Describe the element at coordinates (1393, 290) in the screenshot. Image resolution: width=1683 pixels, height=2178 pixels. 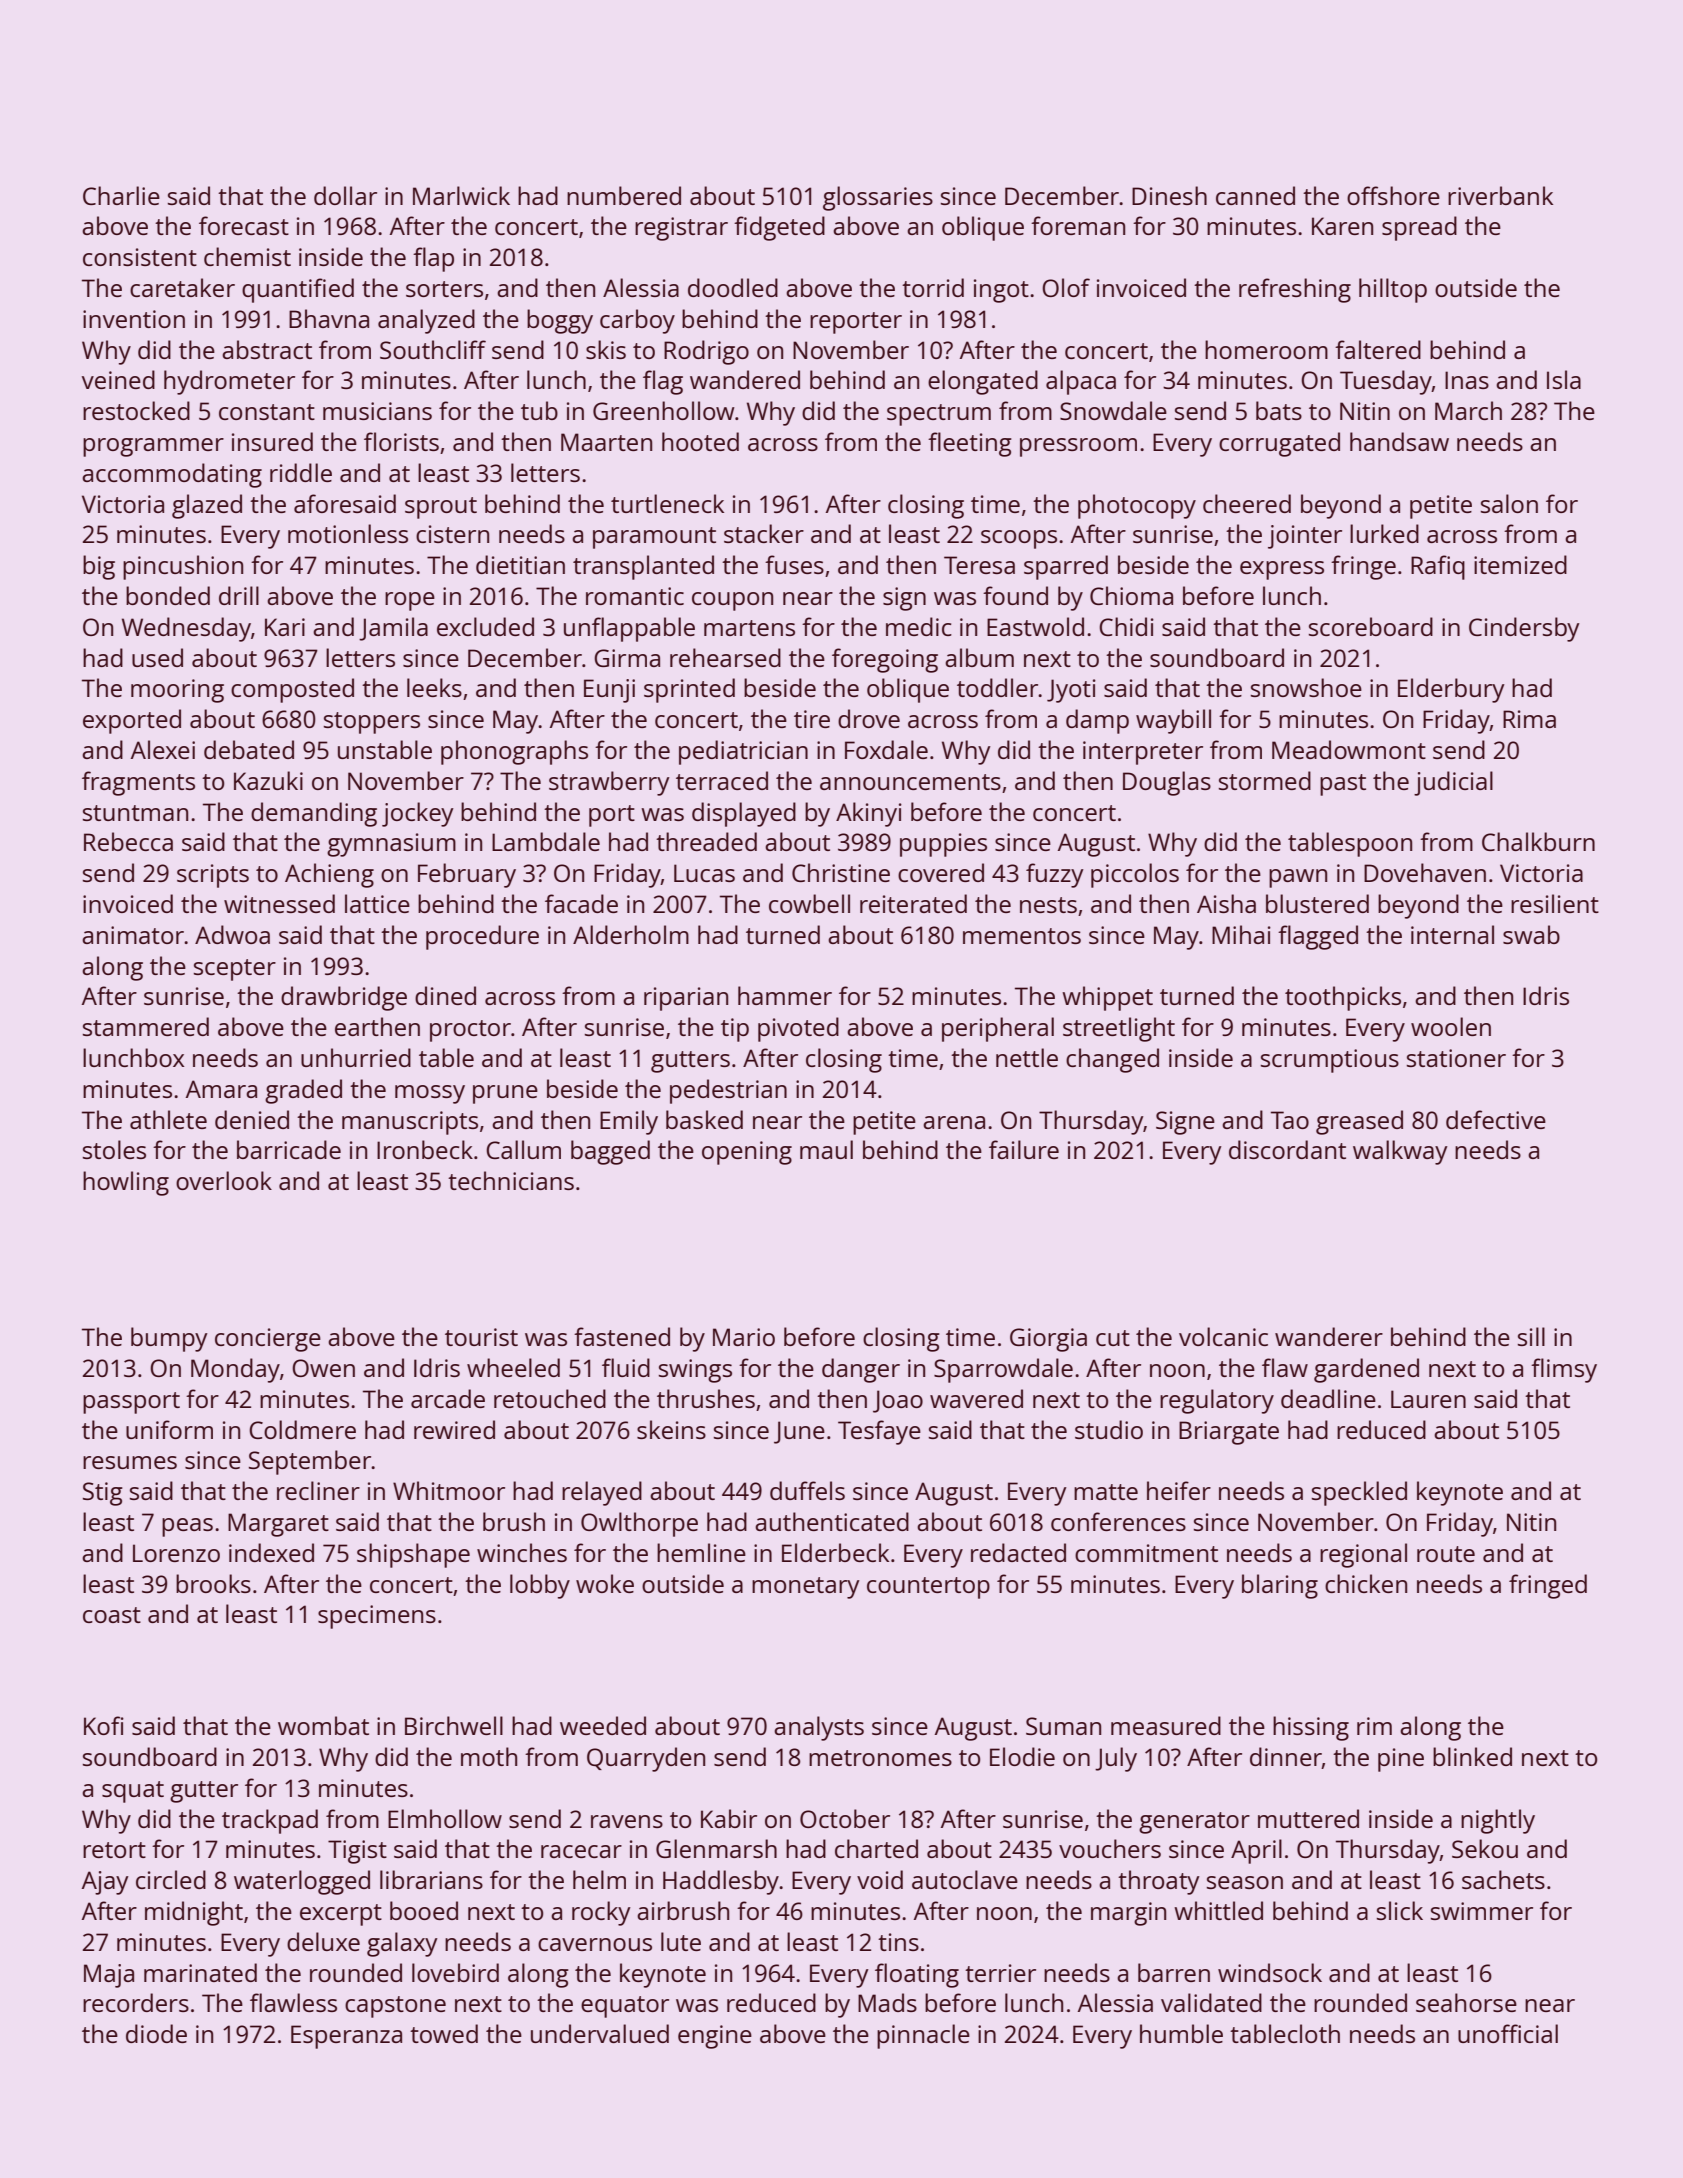
I see `hilltop` at that location.
